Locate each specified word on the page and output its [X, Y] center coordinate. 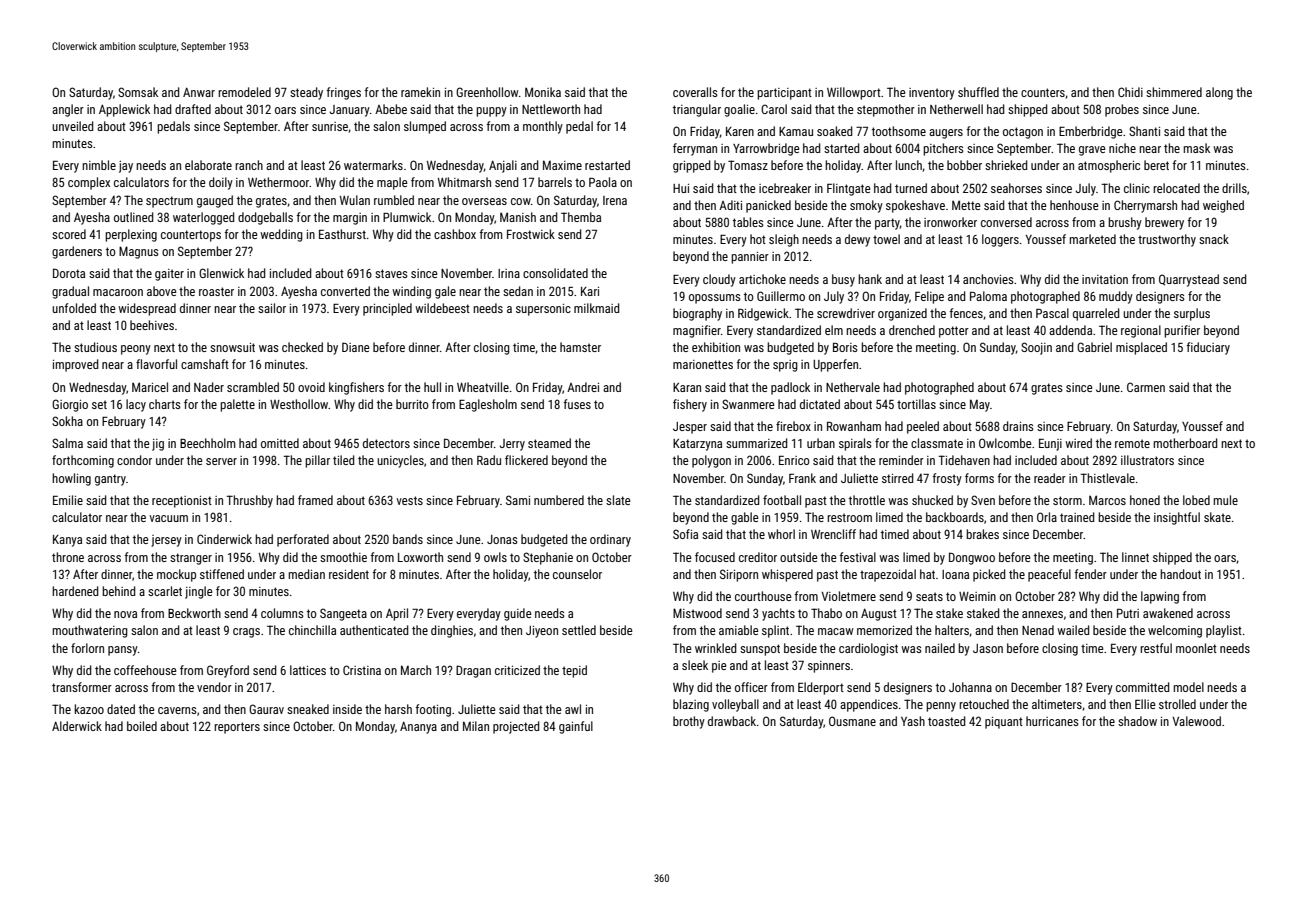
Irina [509, 273]
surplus [1192, 314]
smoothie [343, 557]
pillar [317, 461]
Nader [209, 387]
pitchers [943, 149]
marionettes [703, 364]
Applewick [124, 110]
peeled [923, 427]
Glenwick [221, 273]
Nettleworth [551, 109]
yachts [778, 614]
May [980, 405]
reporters [237, 728]
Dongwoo [972, 558]
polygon [711, 461]
